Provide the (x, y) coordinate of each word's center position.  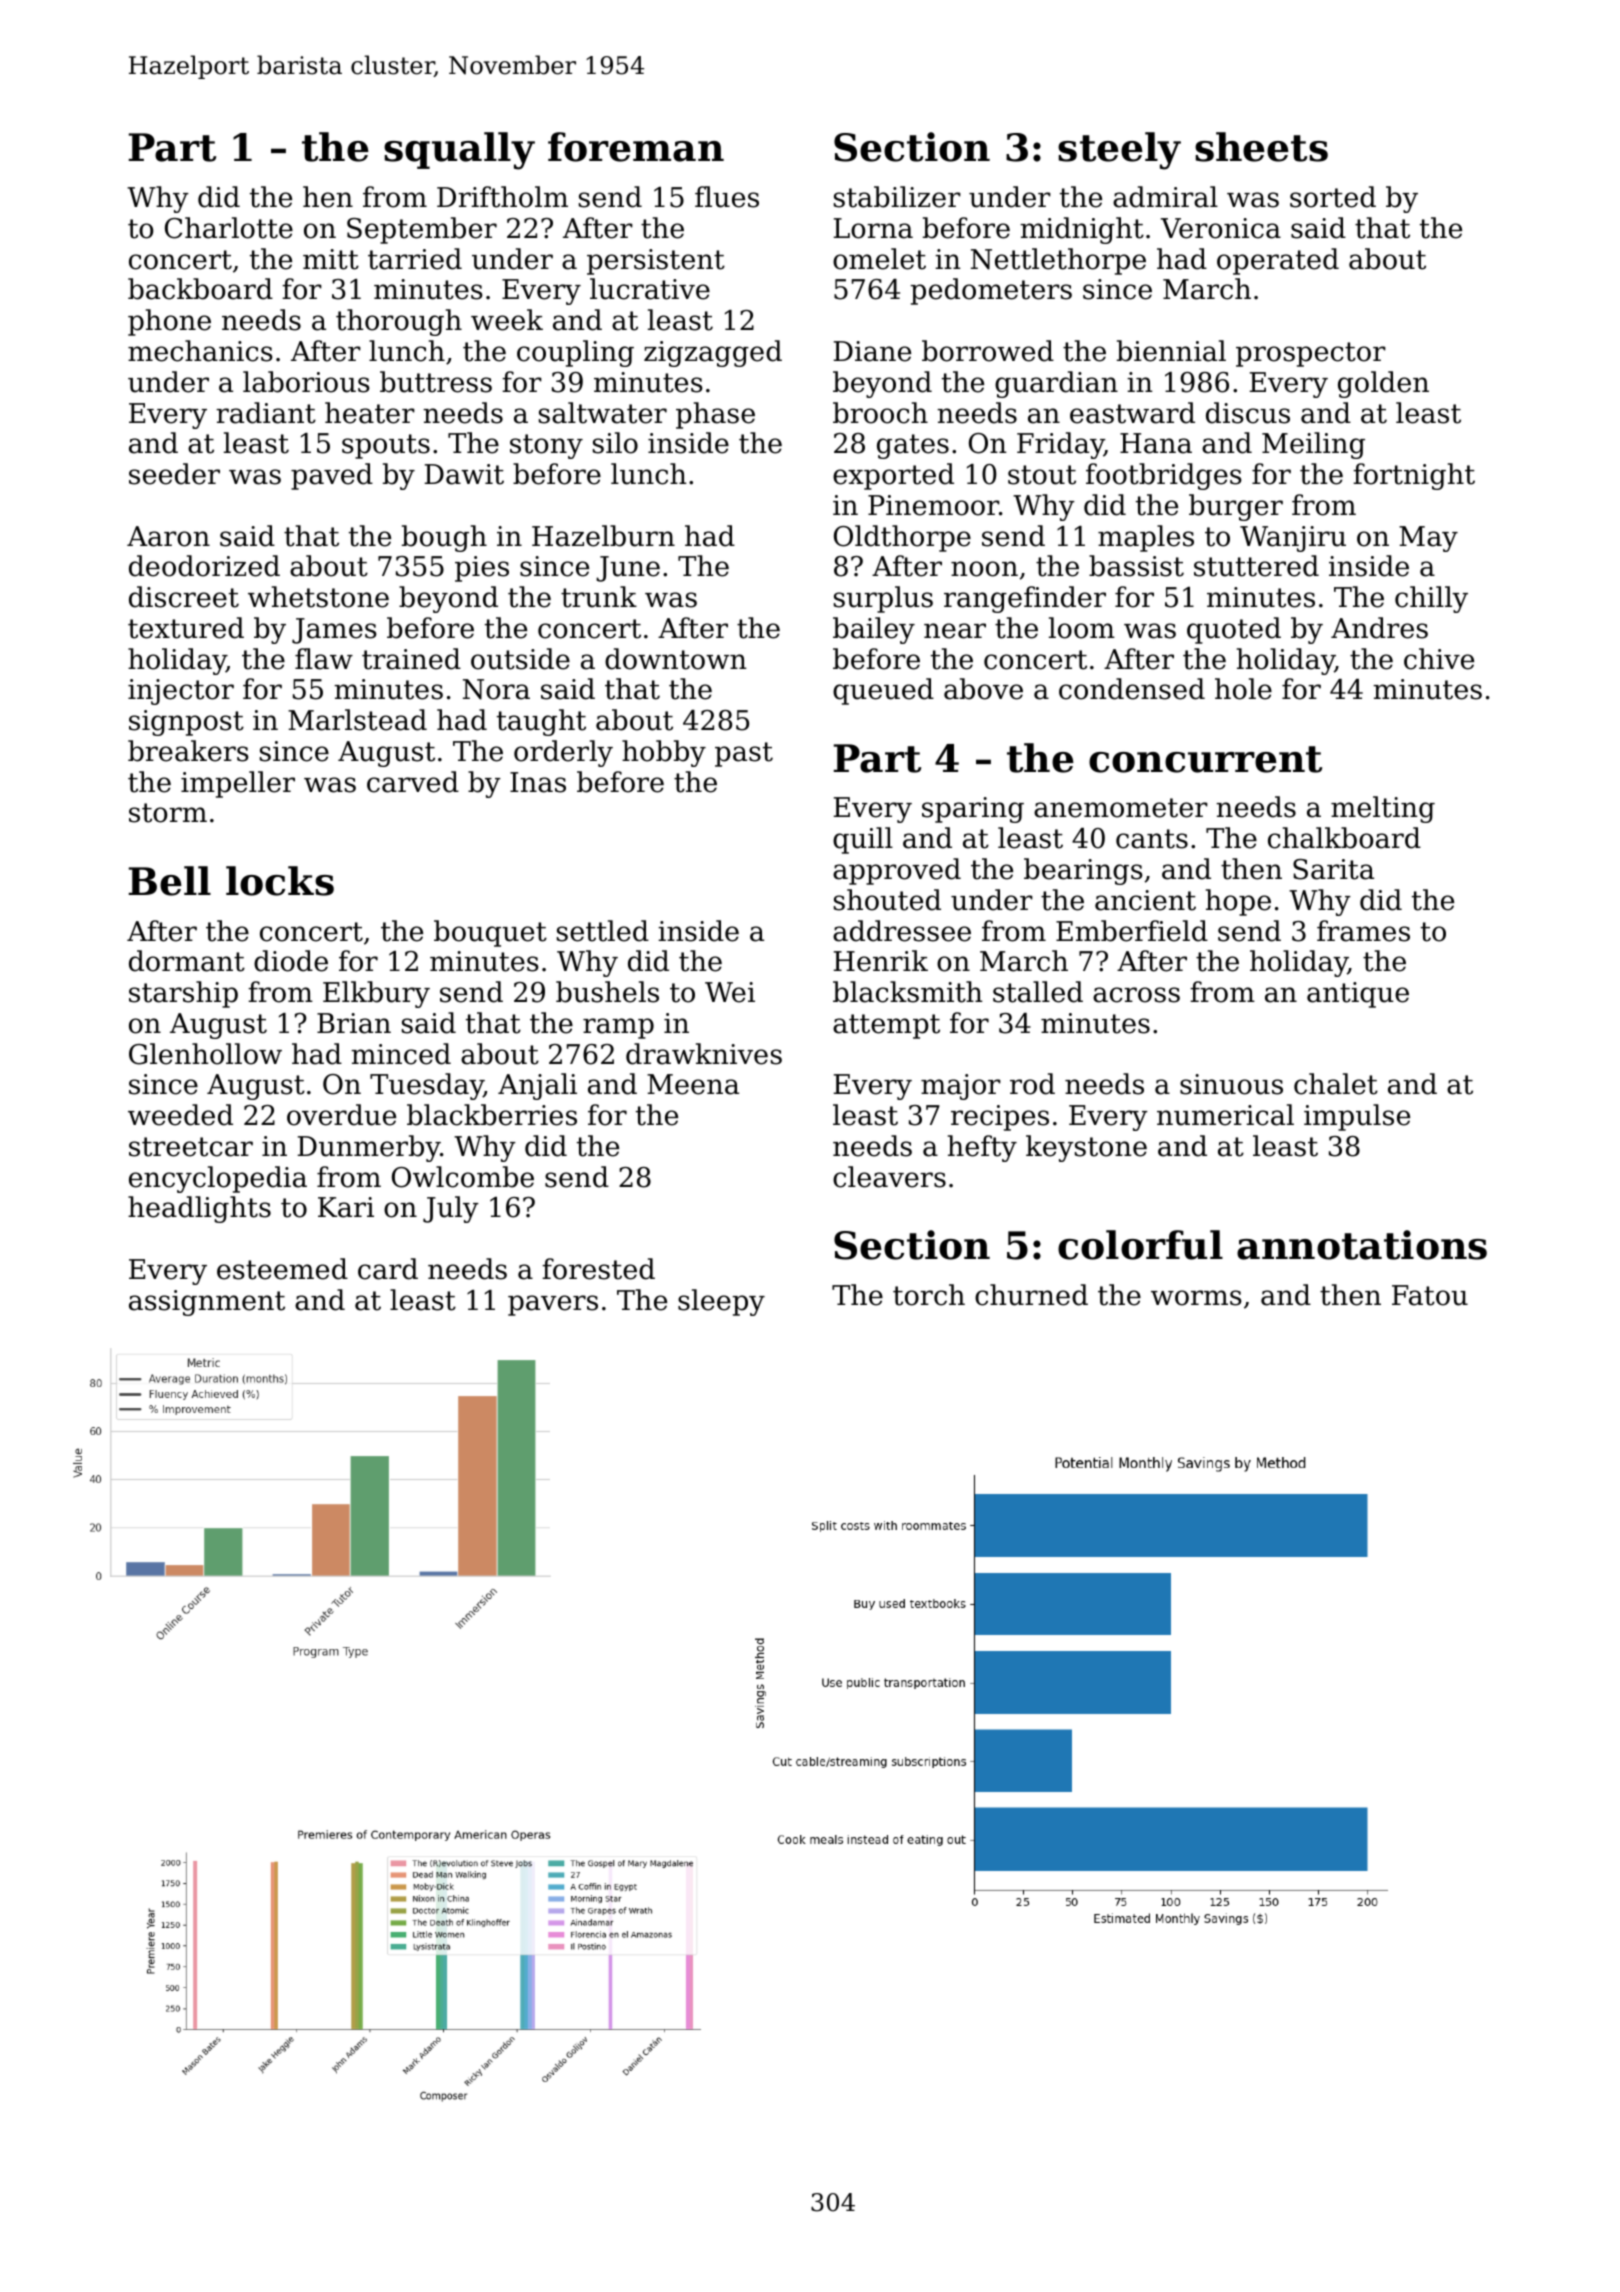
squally (459, 151)
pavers (553, 1305)
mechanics (200, 351)
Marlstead (357, 720)
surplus (883, 599)
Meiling (1313, 445)
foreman (636, 147)
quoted (1234, 630)
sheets (1261, 147)
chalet (1336, 1084)
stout (1042, 475)
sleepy (721, 1302)
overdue (341, 1115)
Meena (693, 1084)
